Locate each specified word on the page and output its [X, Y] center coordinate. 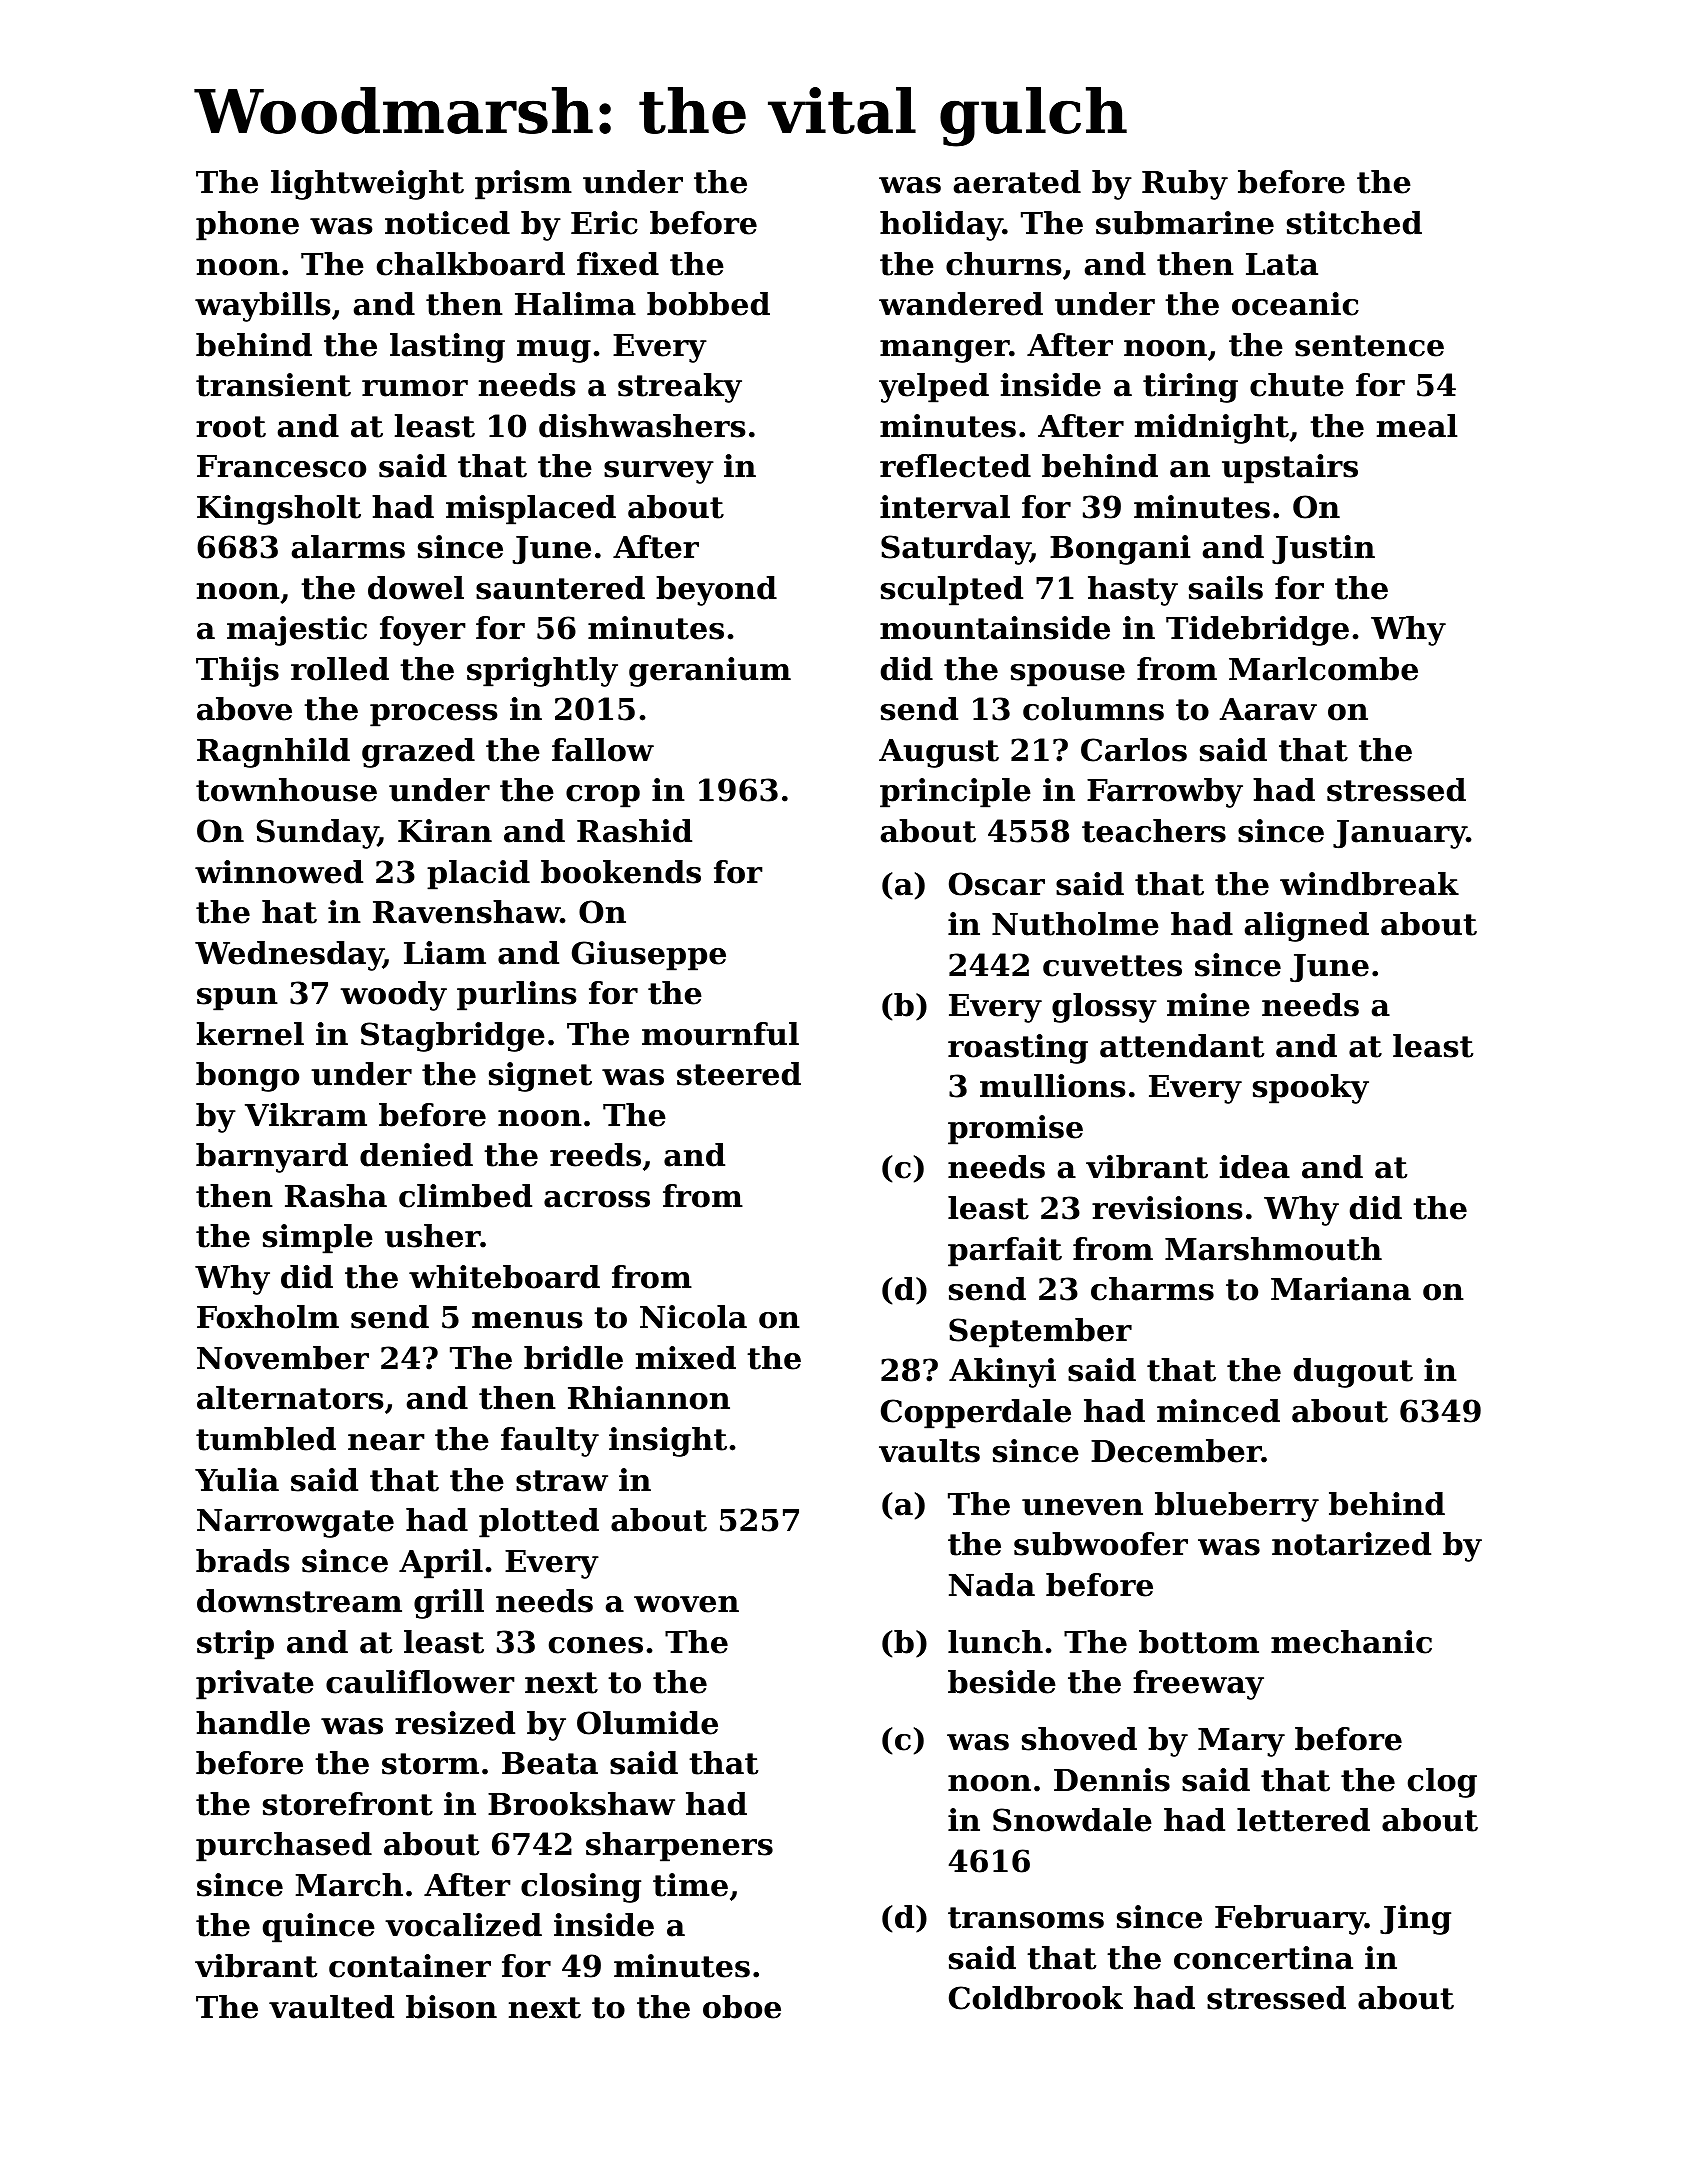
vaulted [331, 2007]
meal [1417, 426]
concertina [1263, 1958]
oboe [742, 2007]
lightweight [367, 185]
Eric [604, 223]
